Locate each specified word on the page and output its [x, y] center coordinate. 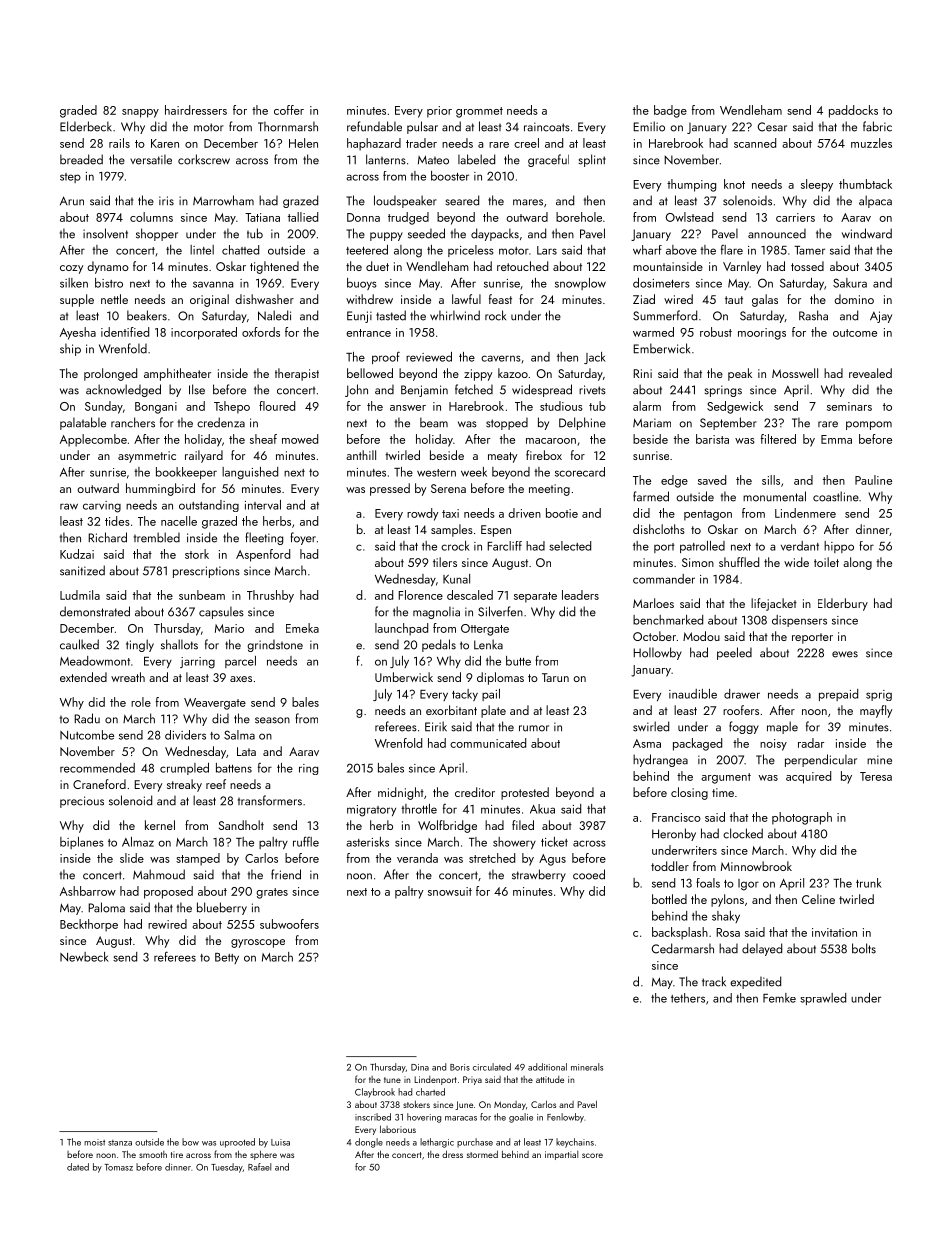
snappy [140, 113]
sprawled [823, 999]
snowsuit [450, 891]
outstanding [209, 506]
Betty [227, 958]
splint [592, 160]
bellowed [370, 373]
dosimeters [661, 283]
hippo [839, 547]
